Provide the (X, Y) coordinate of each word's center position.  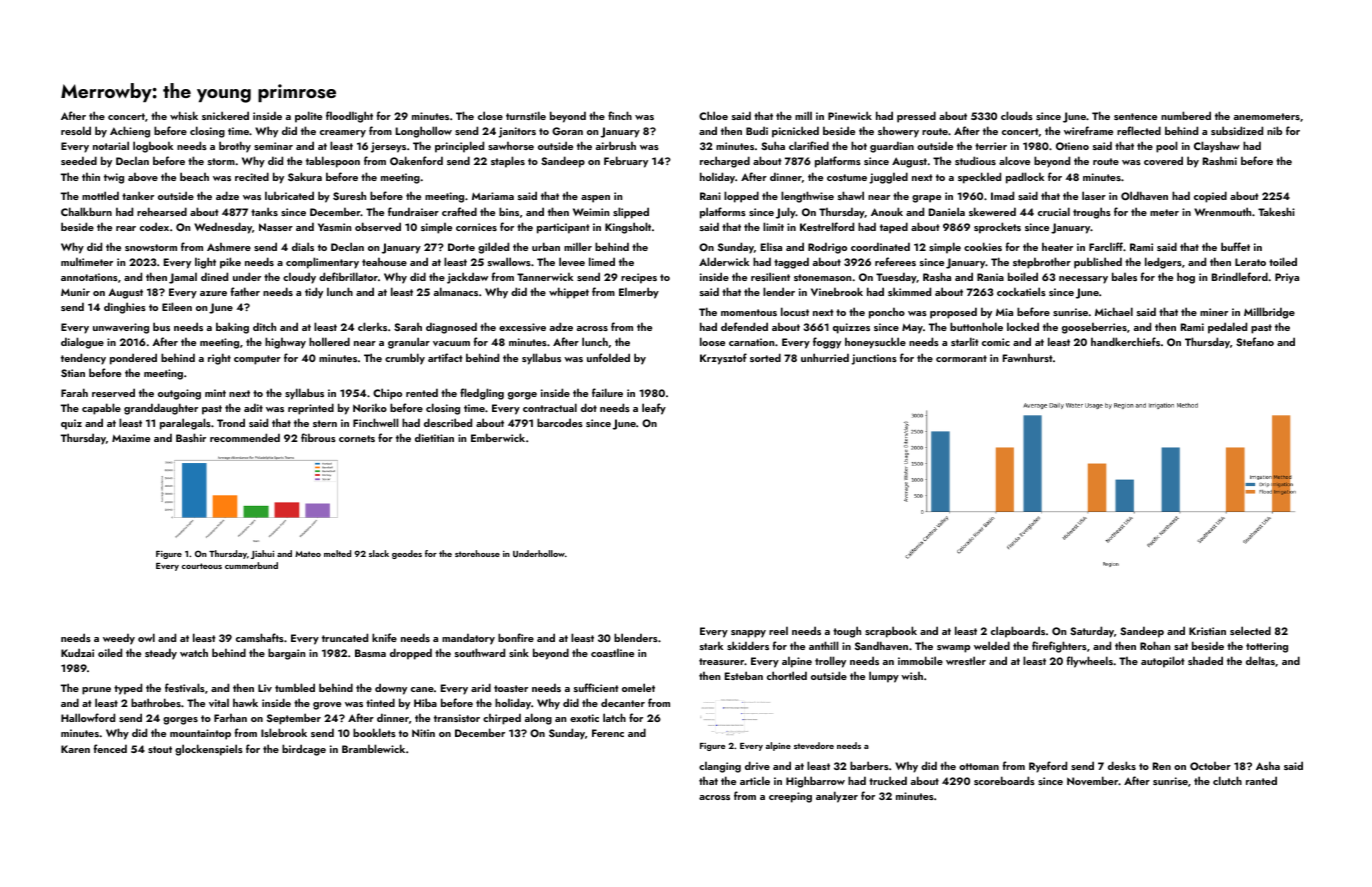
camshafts (260, 637)
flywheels (1089, 662)
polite (308, 117)
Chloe (713, 115)
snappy (748, 634)
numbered (1186, 115)
